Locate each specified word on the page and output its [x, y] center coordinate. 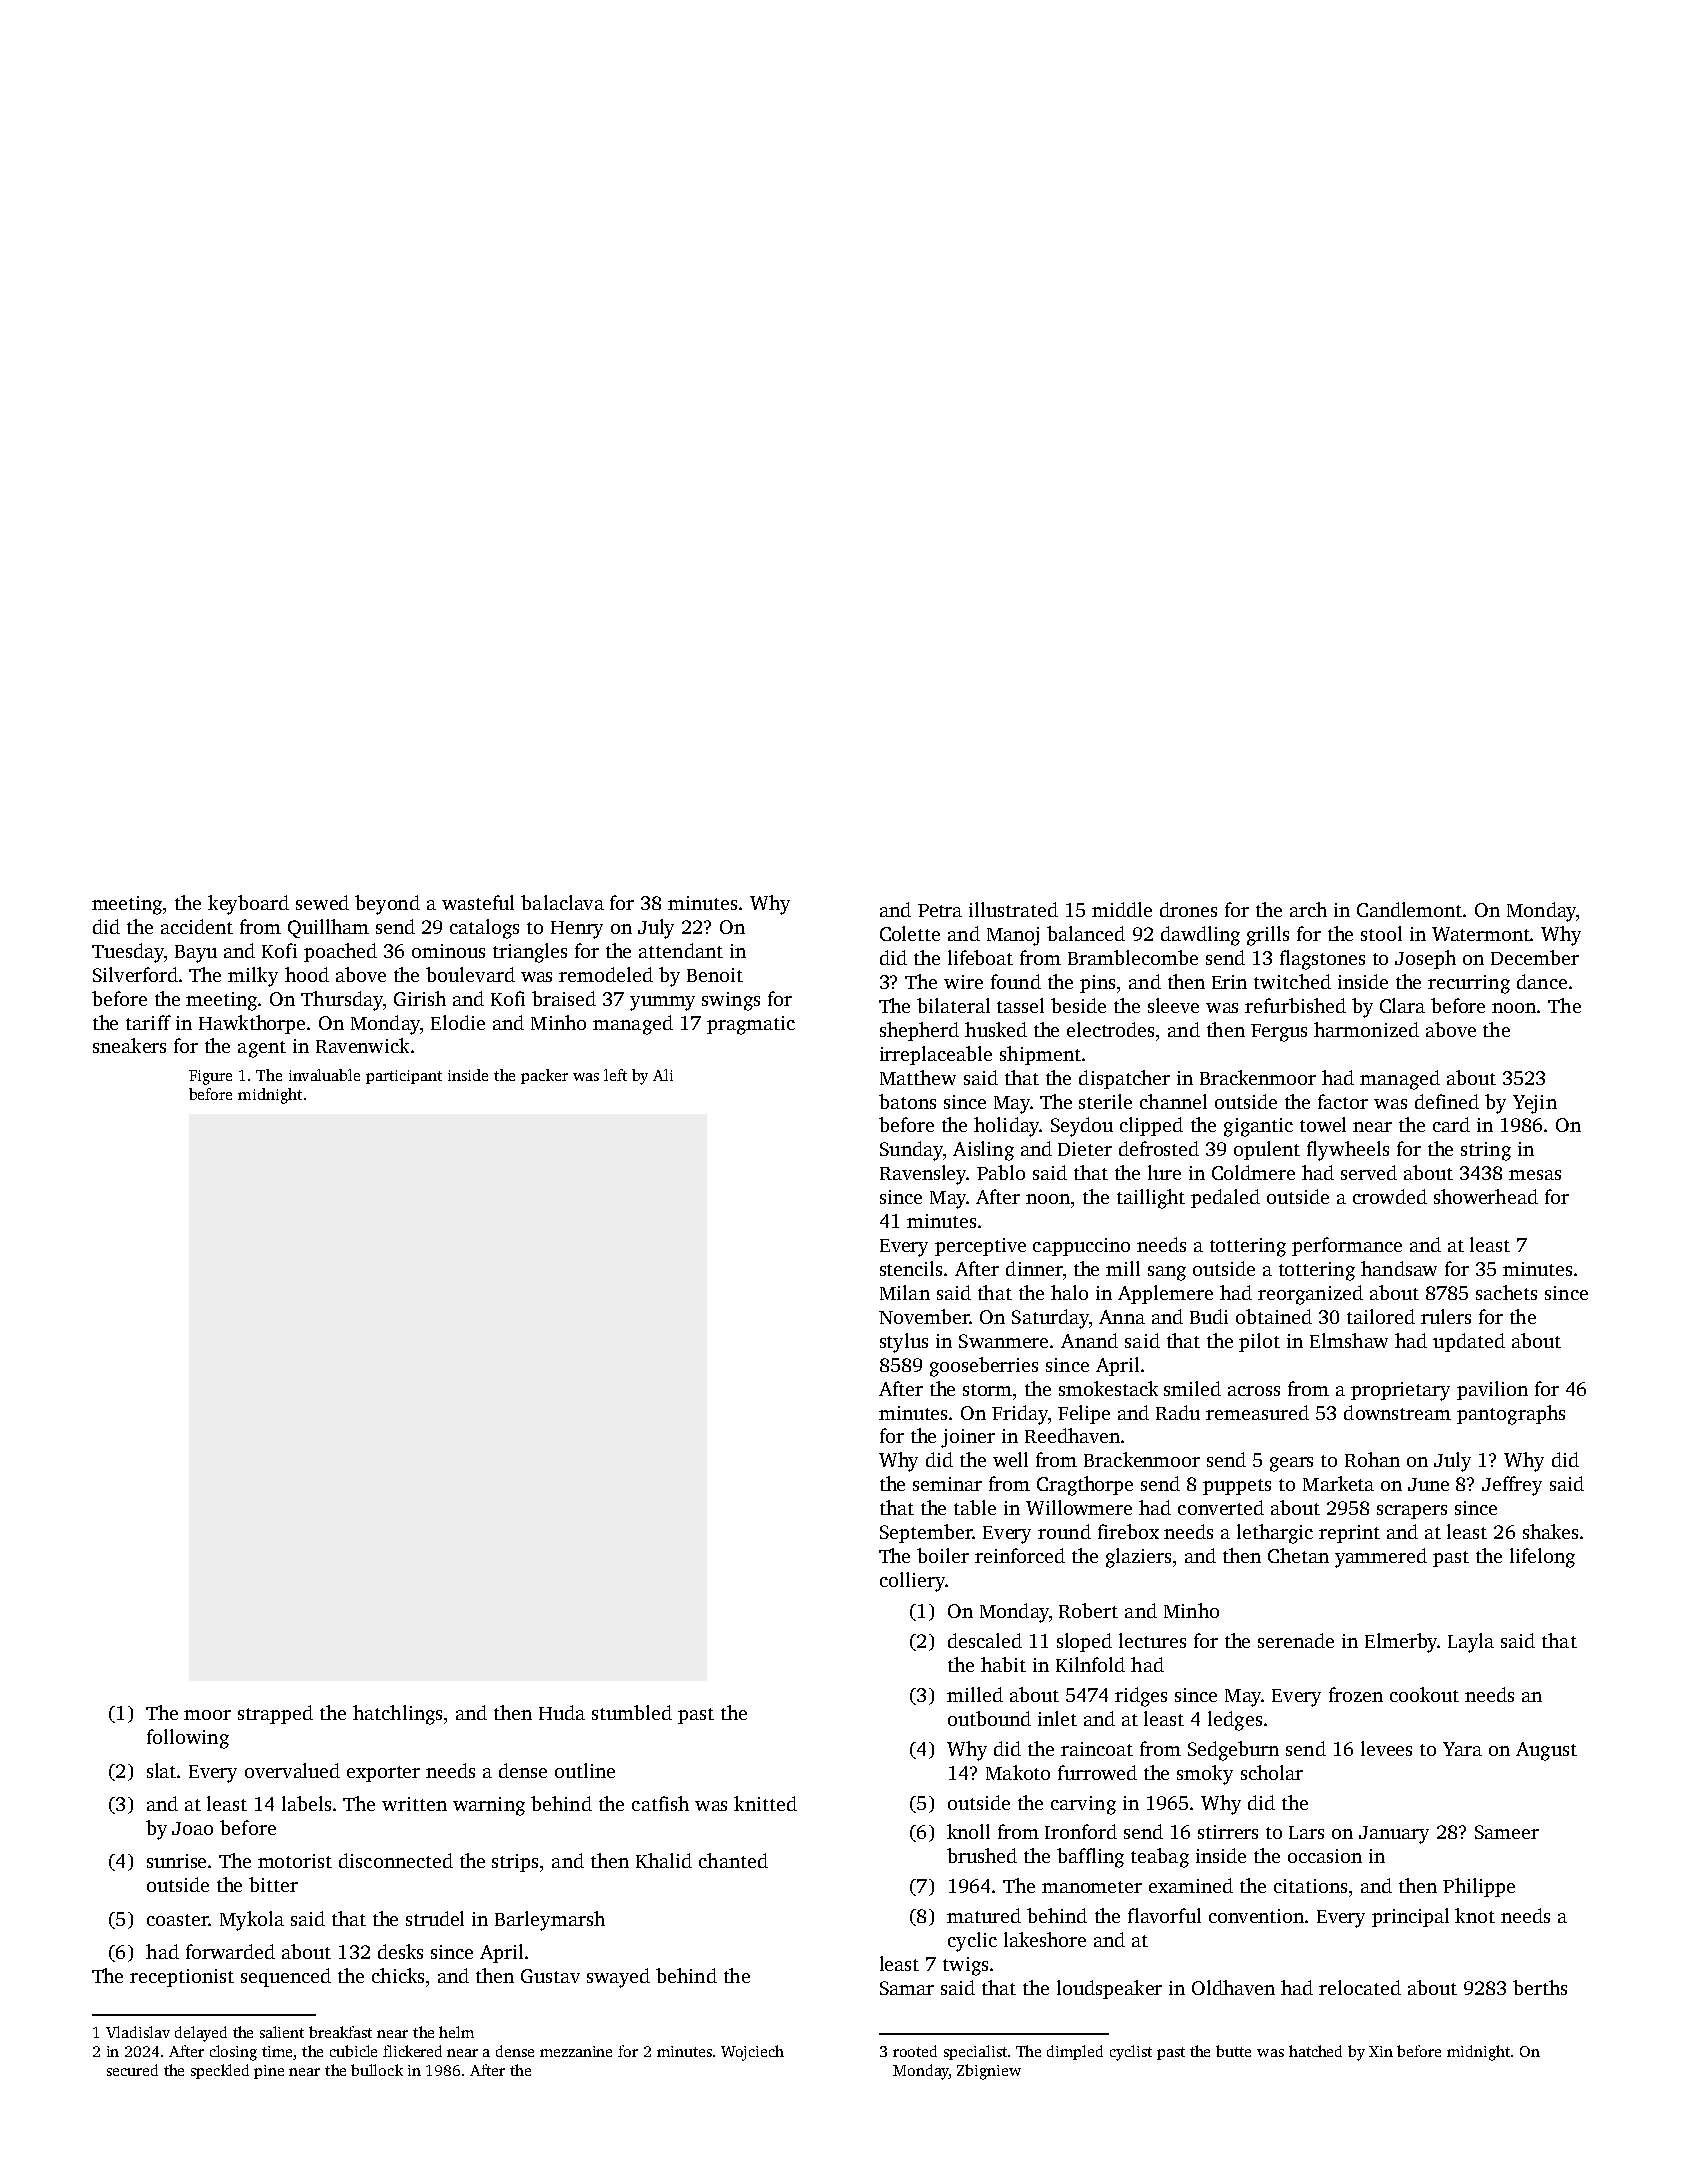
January [1394, 1835]
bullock [377, 2070]
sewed [322, 902]
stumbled [632, 1712]
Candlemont [1410, 909]
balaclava [562, 902]
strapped [275, 1714]
